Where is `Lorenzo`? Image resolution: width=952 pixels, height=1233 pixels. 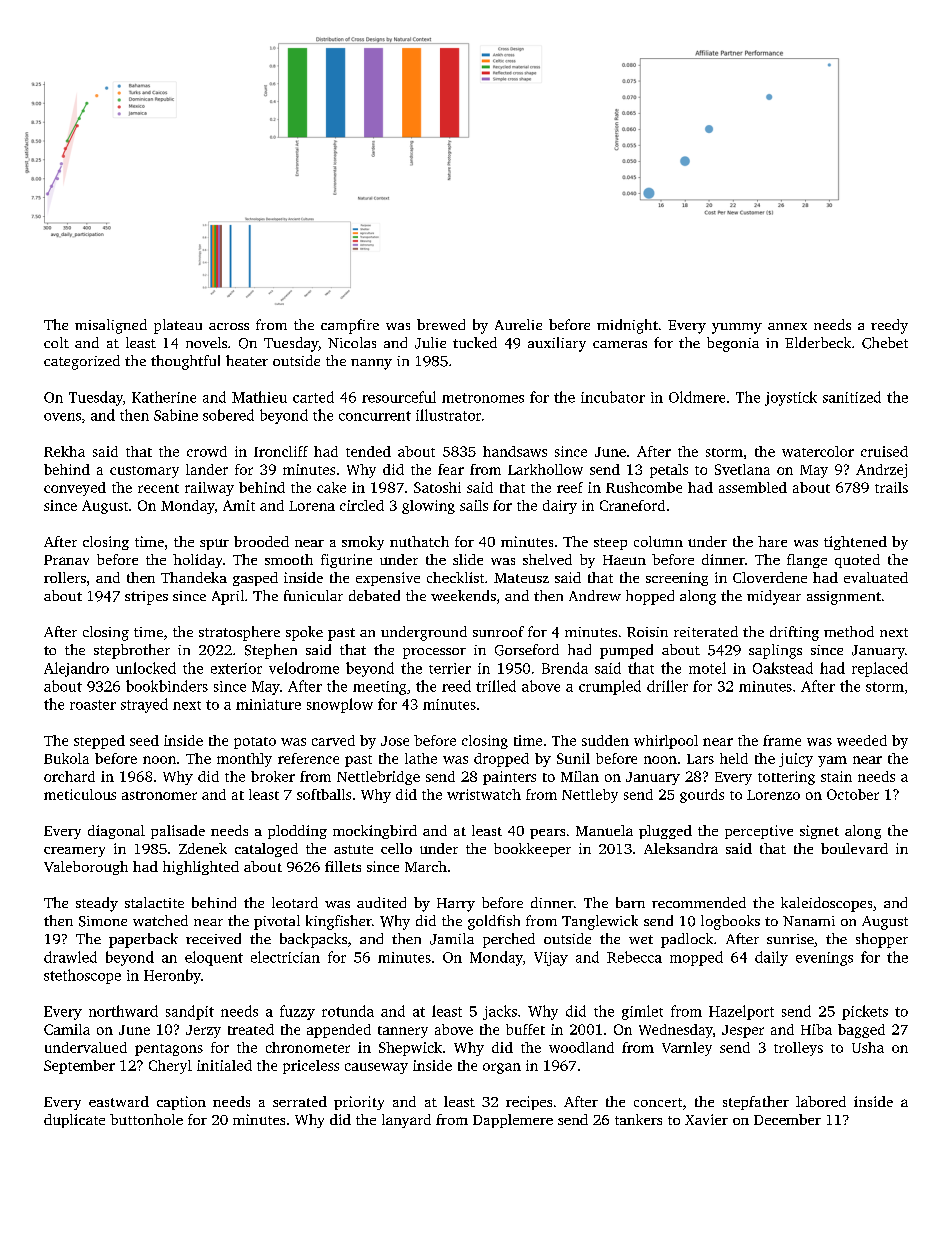
Lorenzo is located at coordinates (773, 795).
